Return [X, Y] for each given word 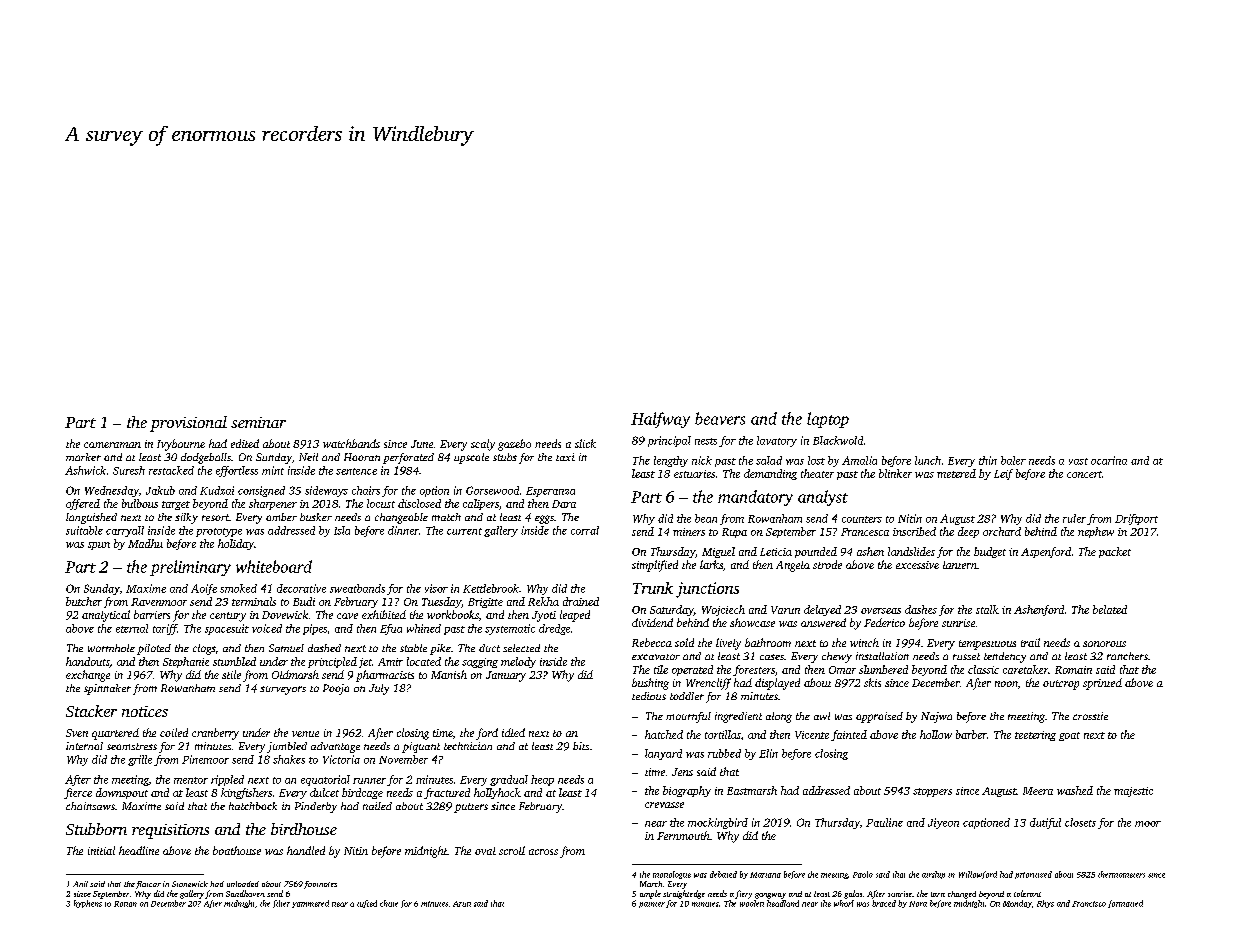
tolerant [1027, 893]
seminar [258, 422]
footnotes [320, 885]
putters [471, 808]
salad [769, 460]
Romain [1073, 670]
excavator [656, 657]
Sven [77, 733]
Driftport [1136, 519]
